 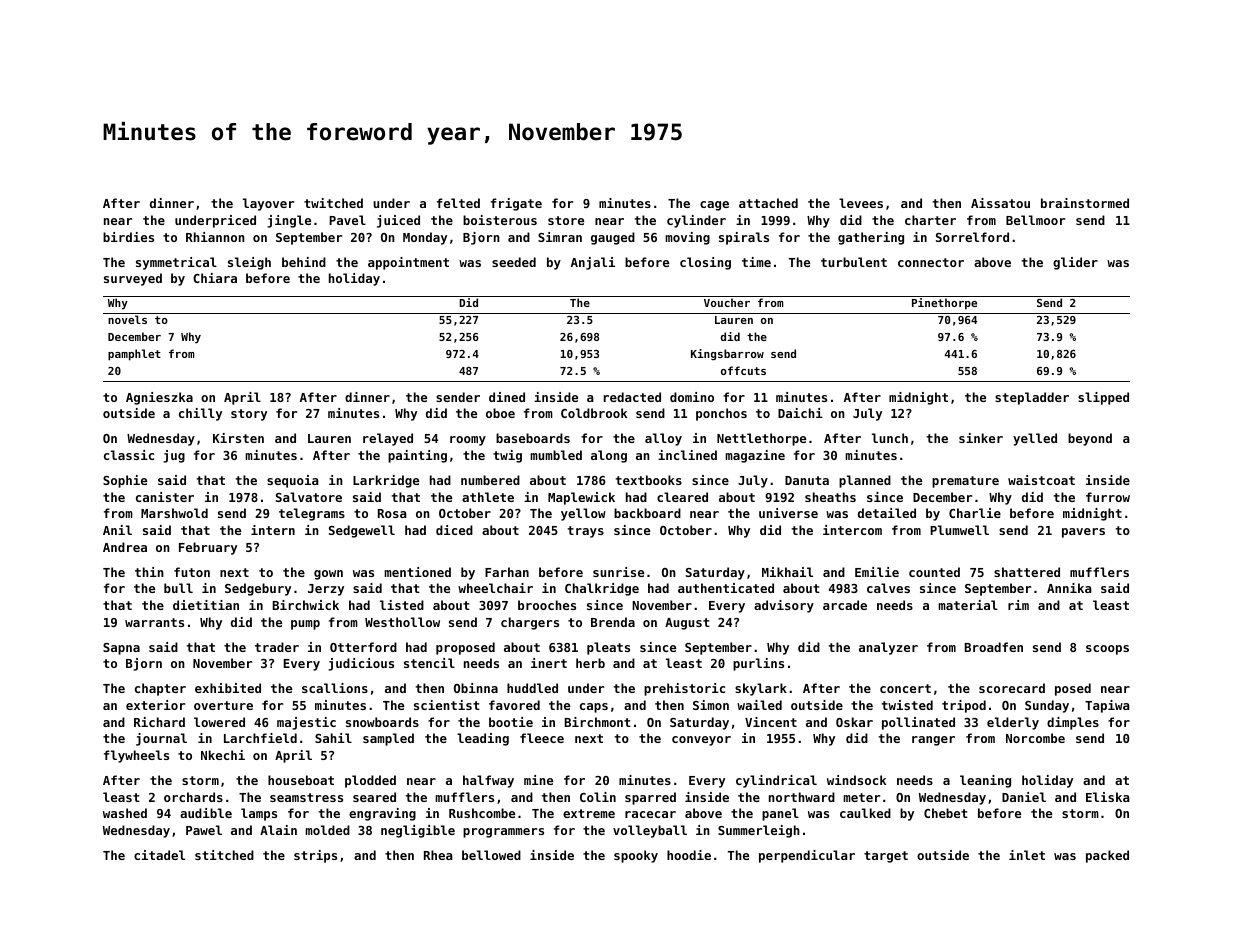 I want to click on seeded, so click(x=514, y=262).
